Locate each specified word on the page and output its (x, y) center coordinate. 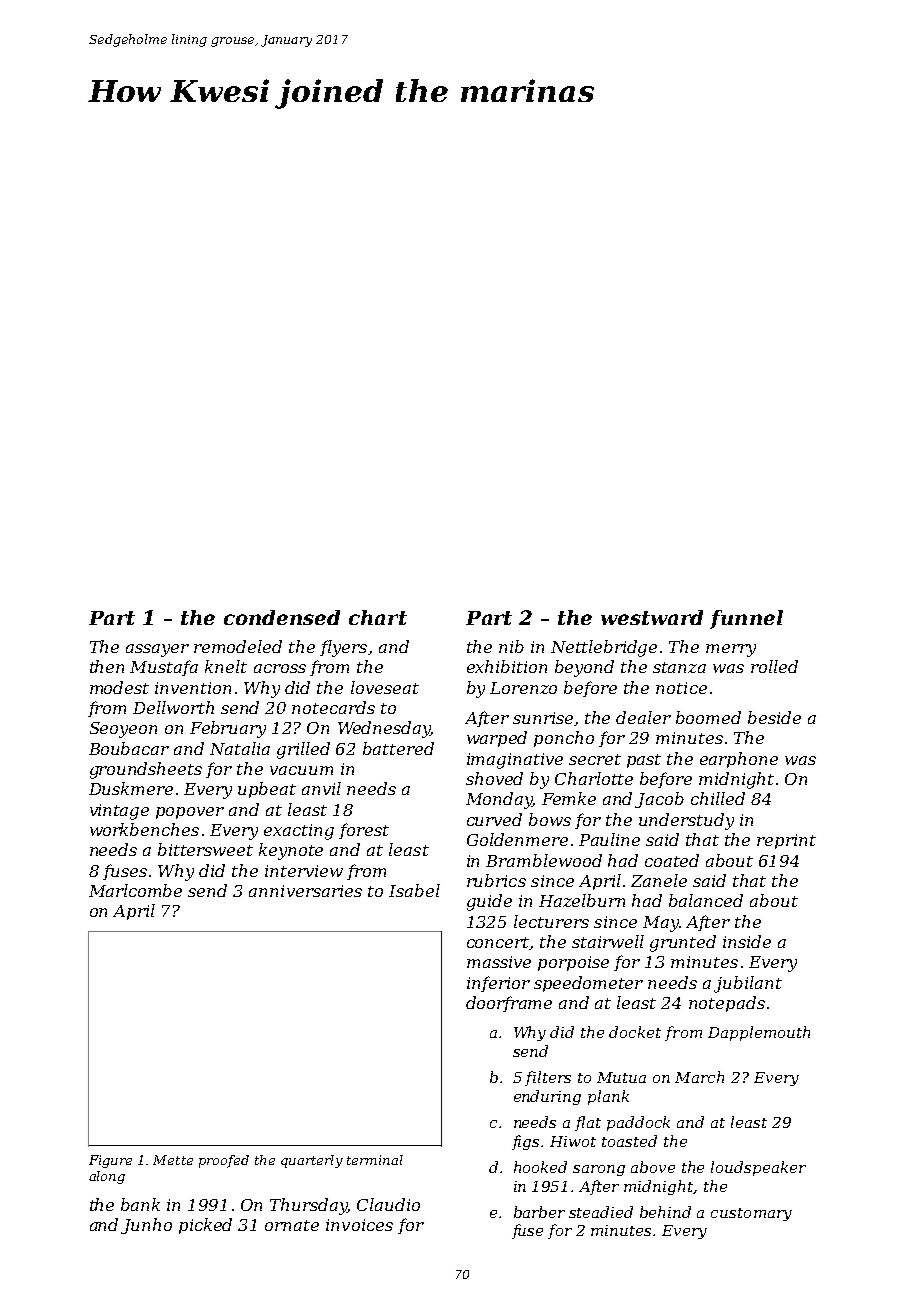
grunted (683, 943)
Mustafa (164, 668)
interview (304, 871)
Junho (146, 1226)
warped (497, 739)
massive (499, 962)
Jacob (659, 800)
